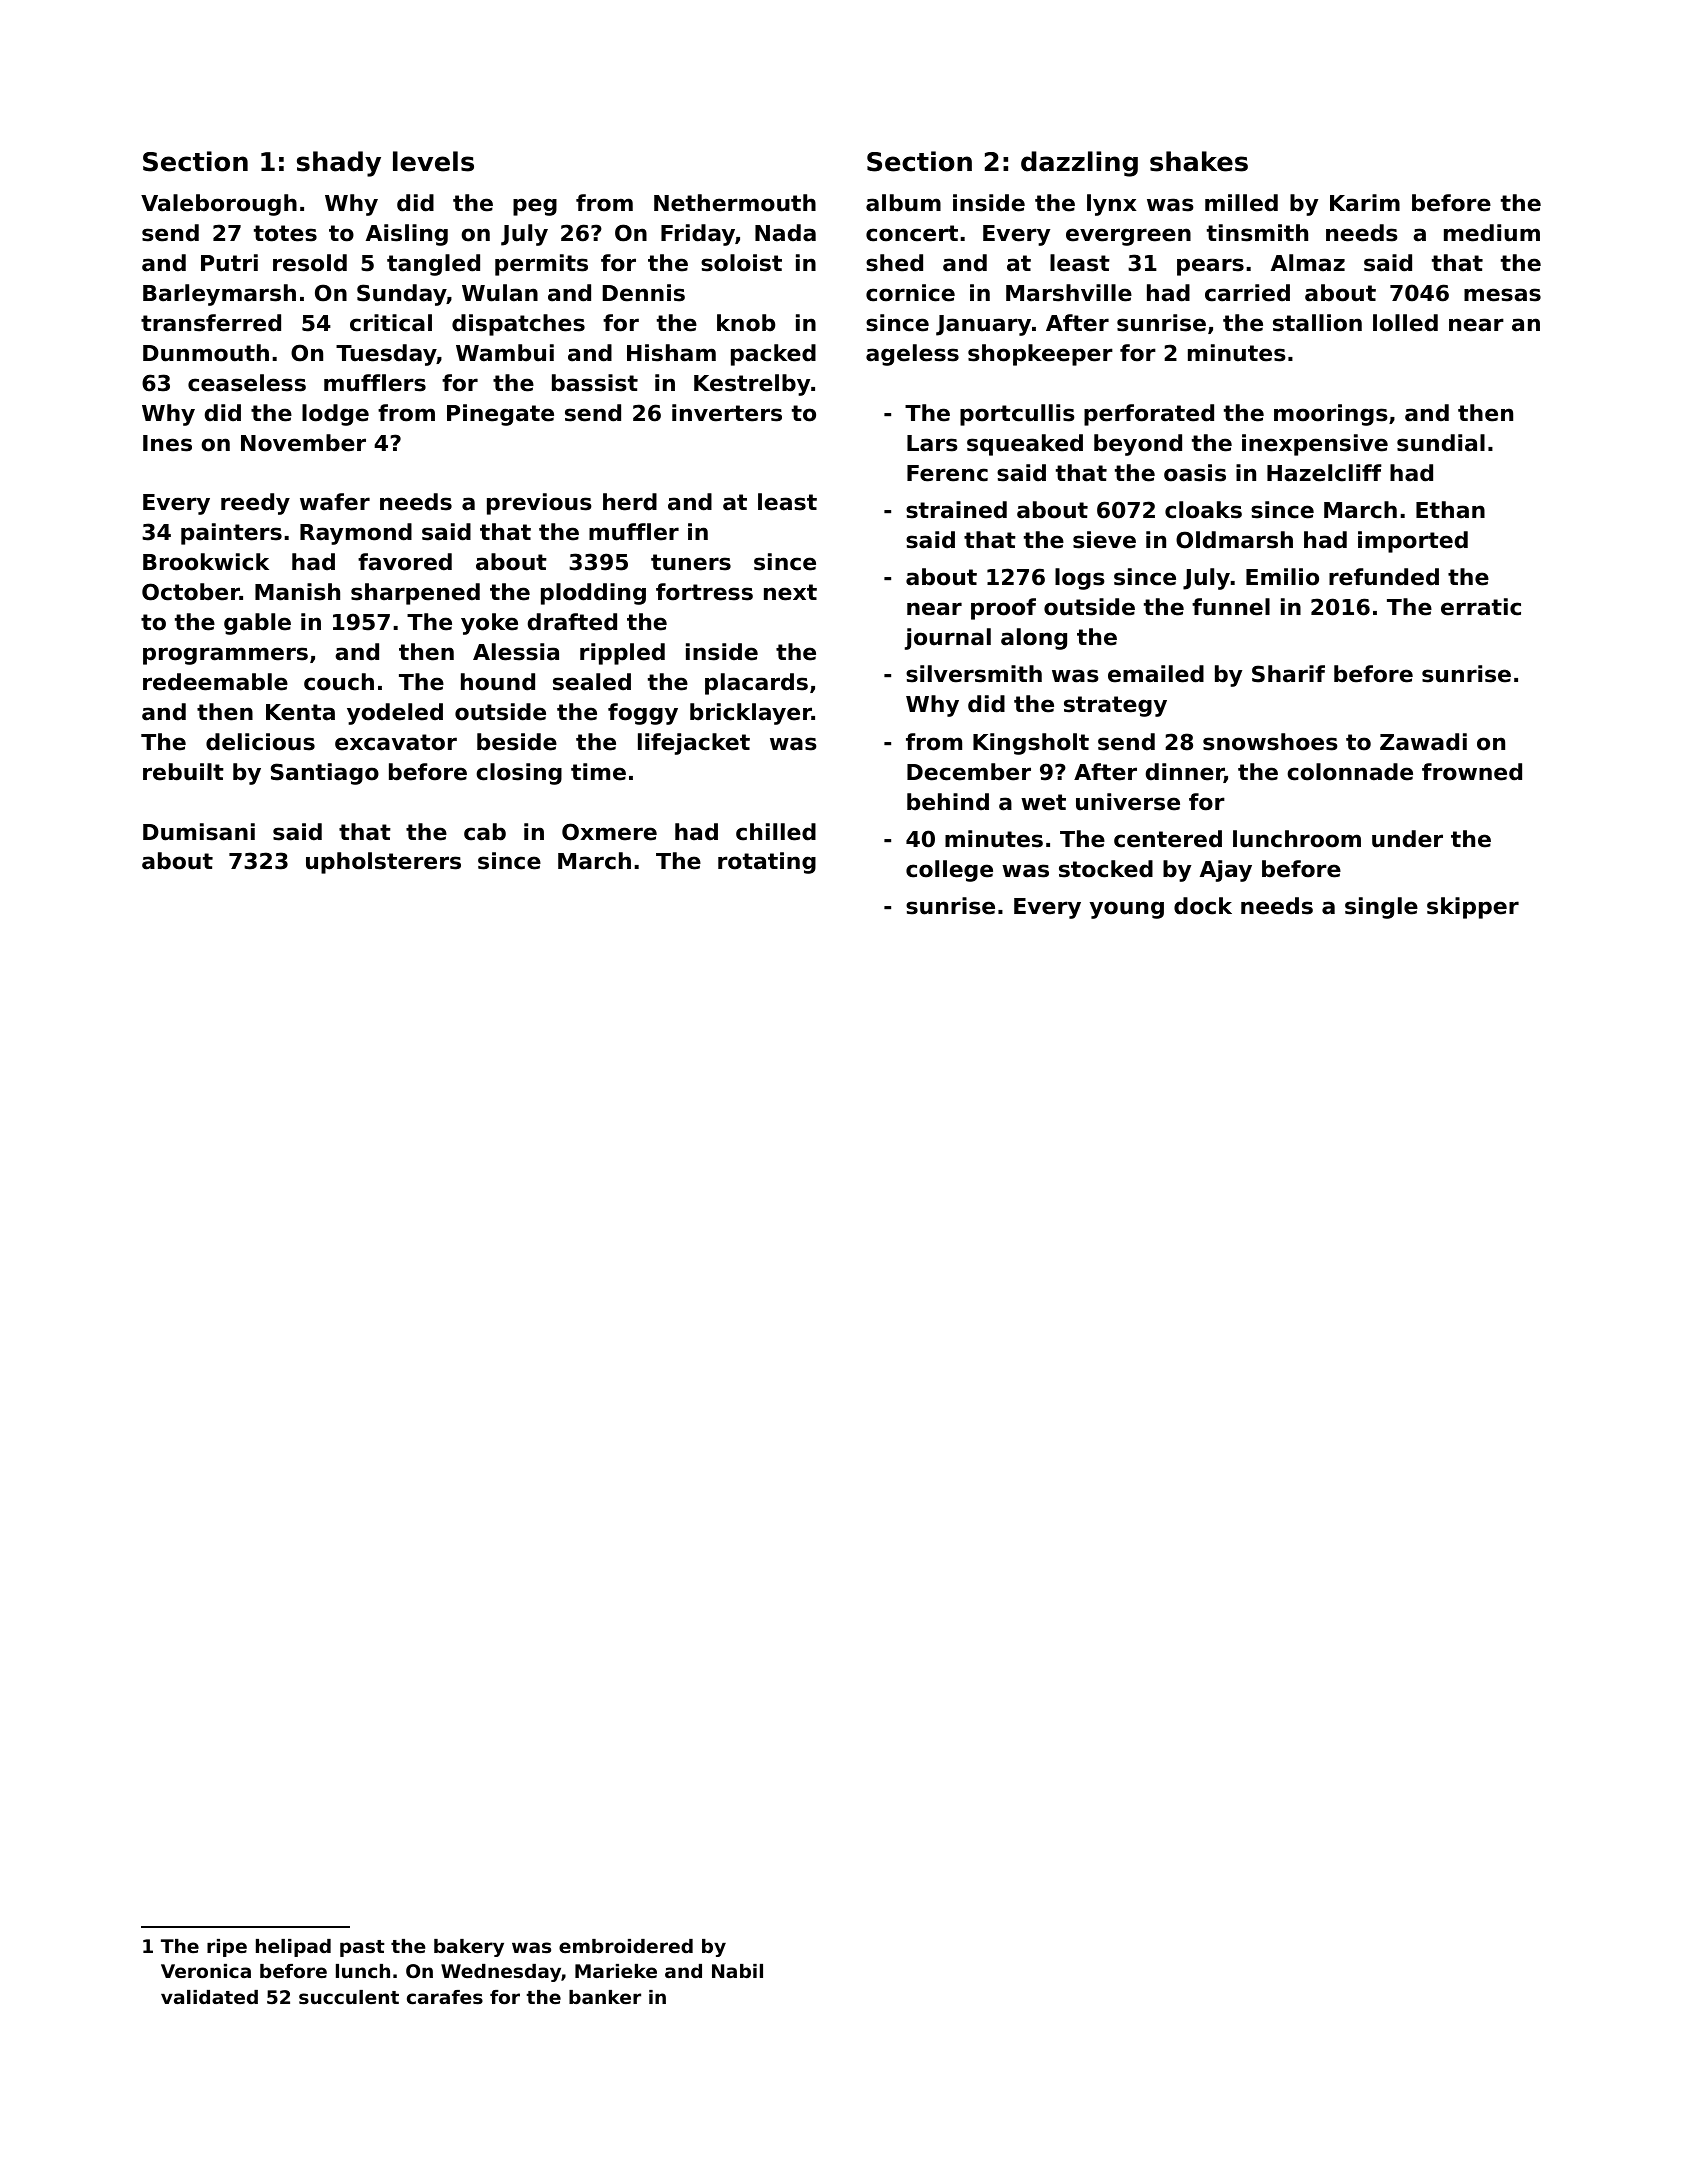  I want to click on rebuilt, so click(183, 772).
